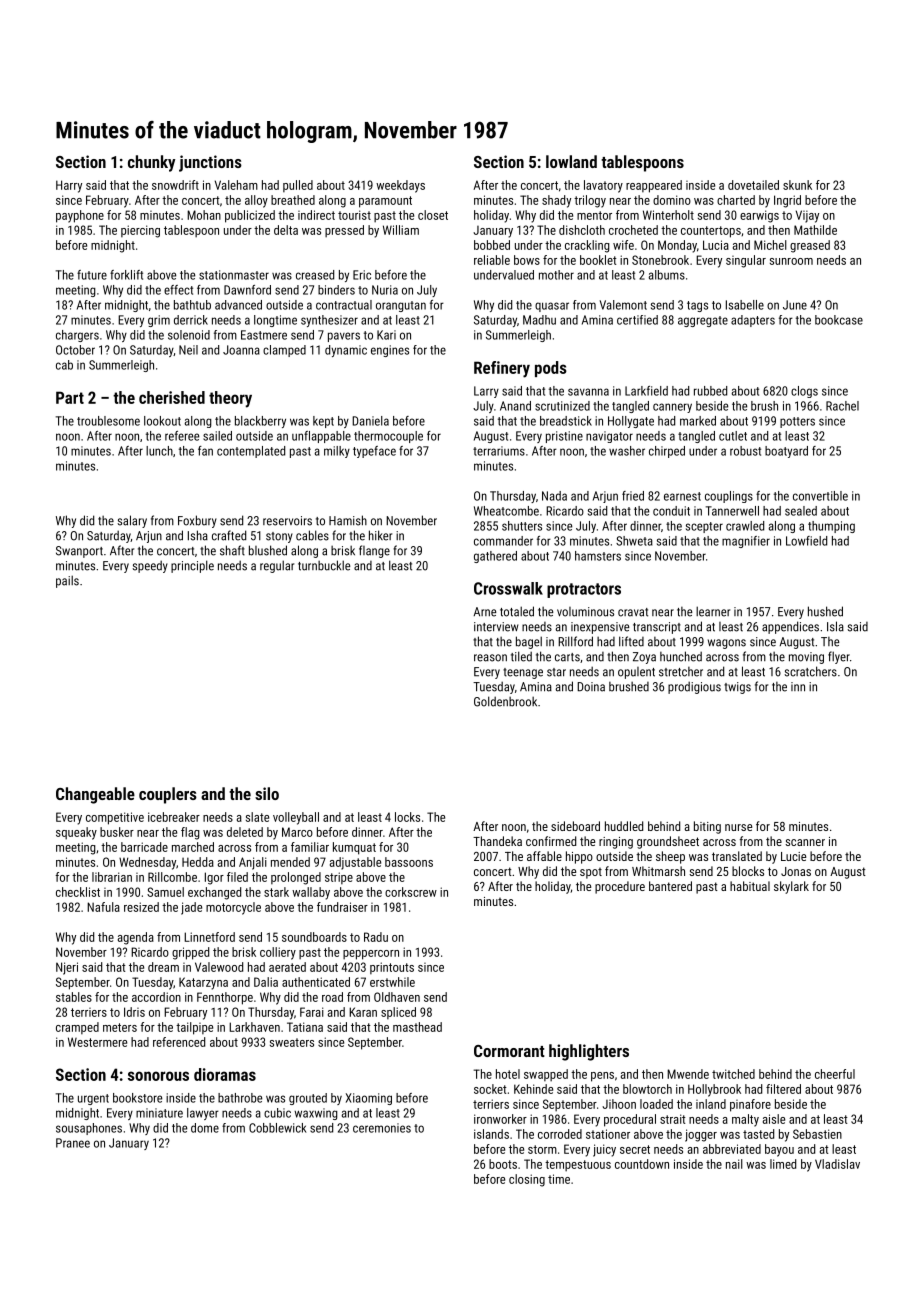 Image resolution: width=924 pixels, height=1308 pixels. I want to click on dovetailed, so click(753, 185).
